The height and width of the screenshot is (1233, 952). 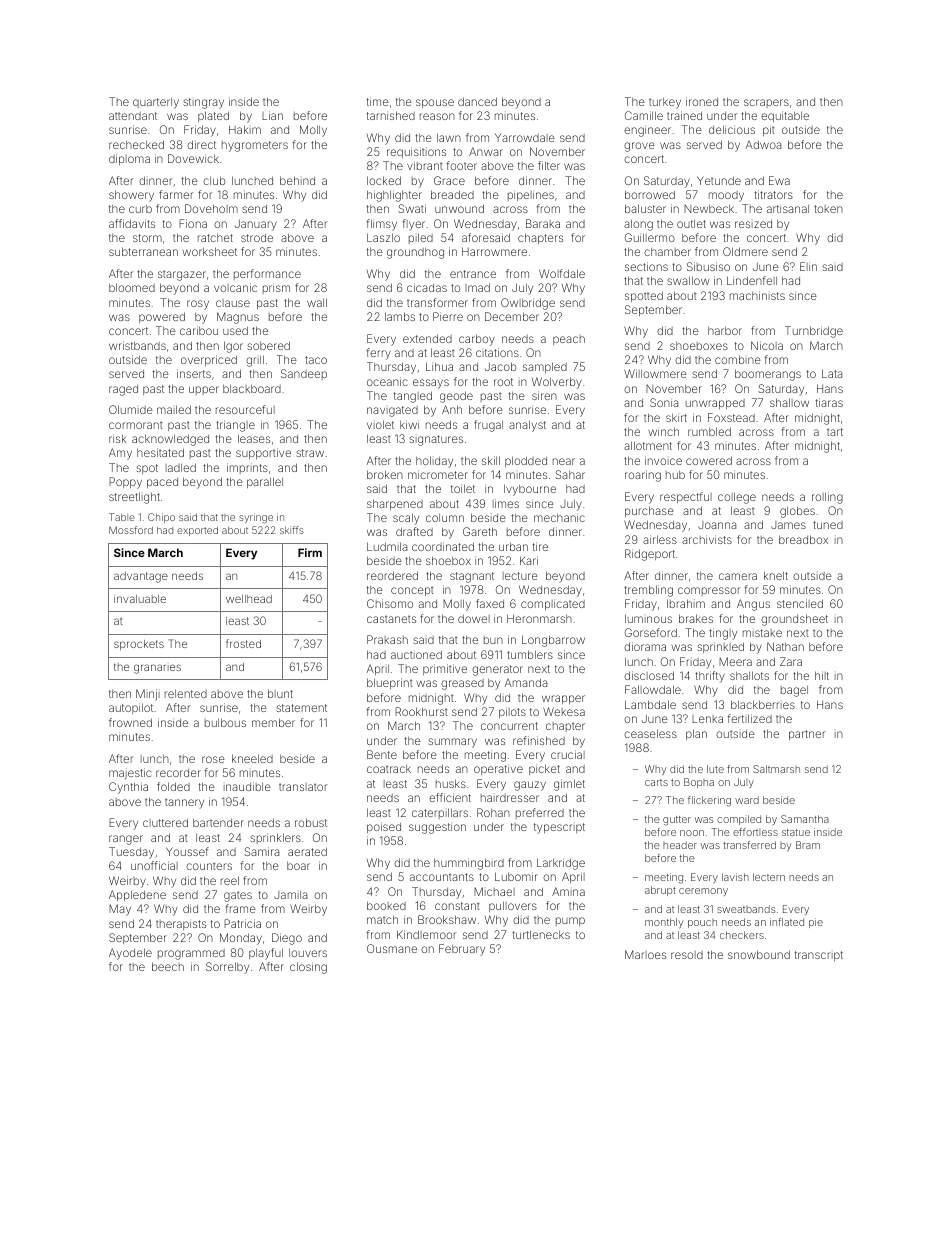 I want to click on closing, so click(x=308, y=968).
